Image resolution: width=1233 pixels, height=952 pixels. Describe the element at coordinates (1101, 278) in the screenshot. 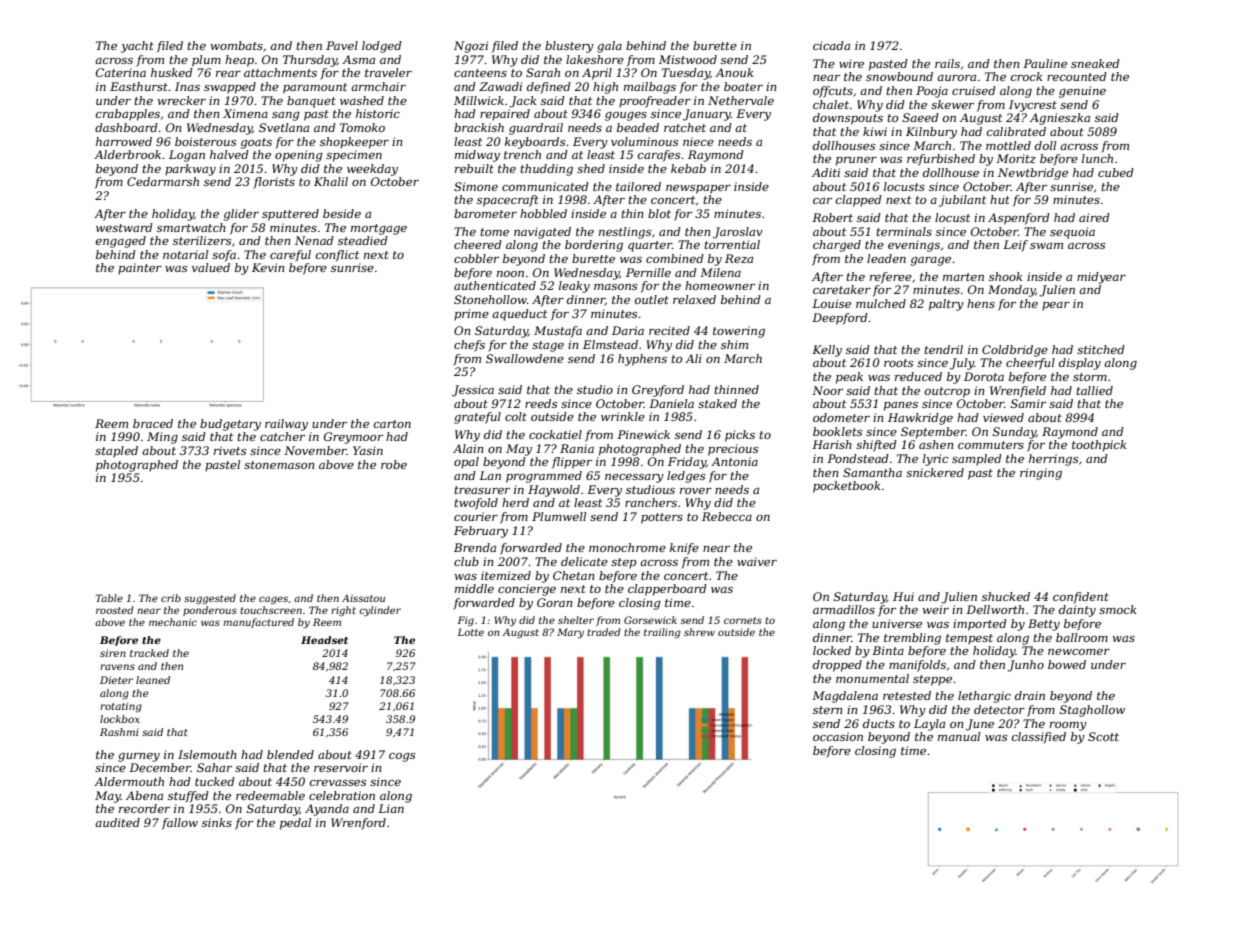

I see `midyear` at that location.
